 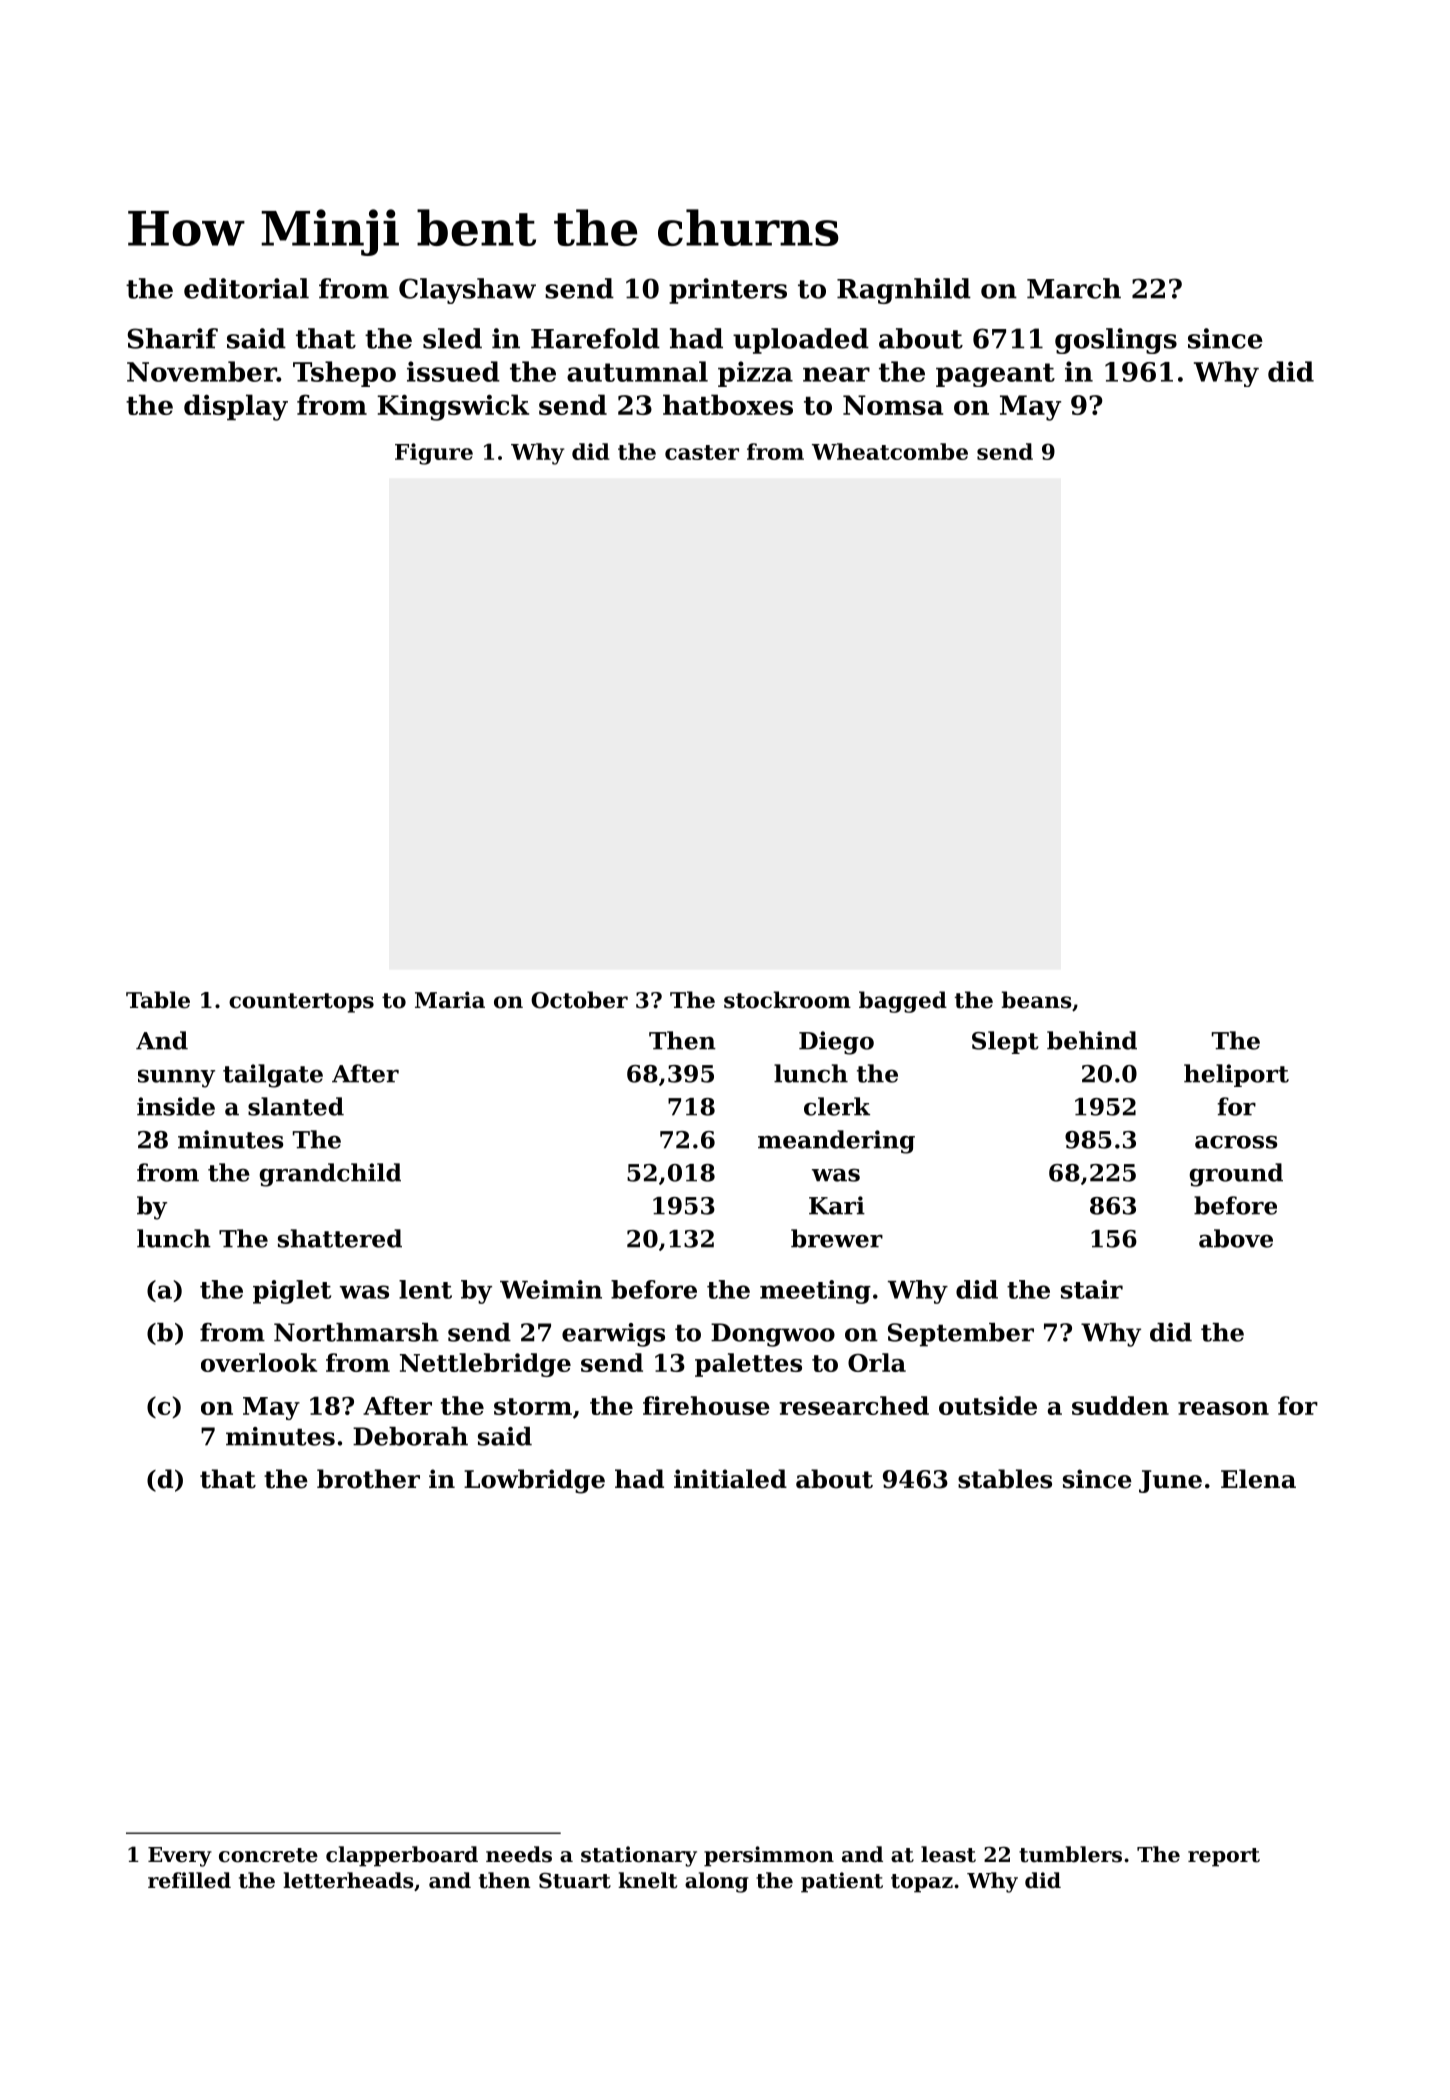 I want to click on sunny, so click(x=176, y=1078).
